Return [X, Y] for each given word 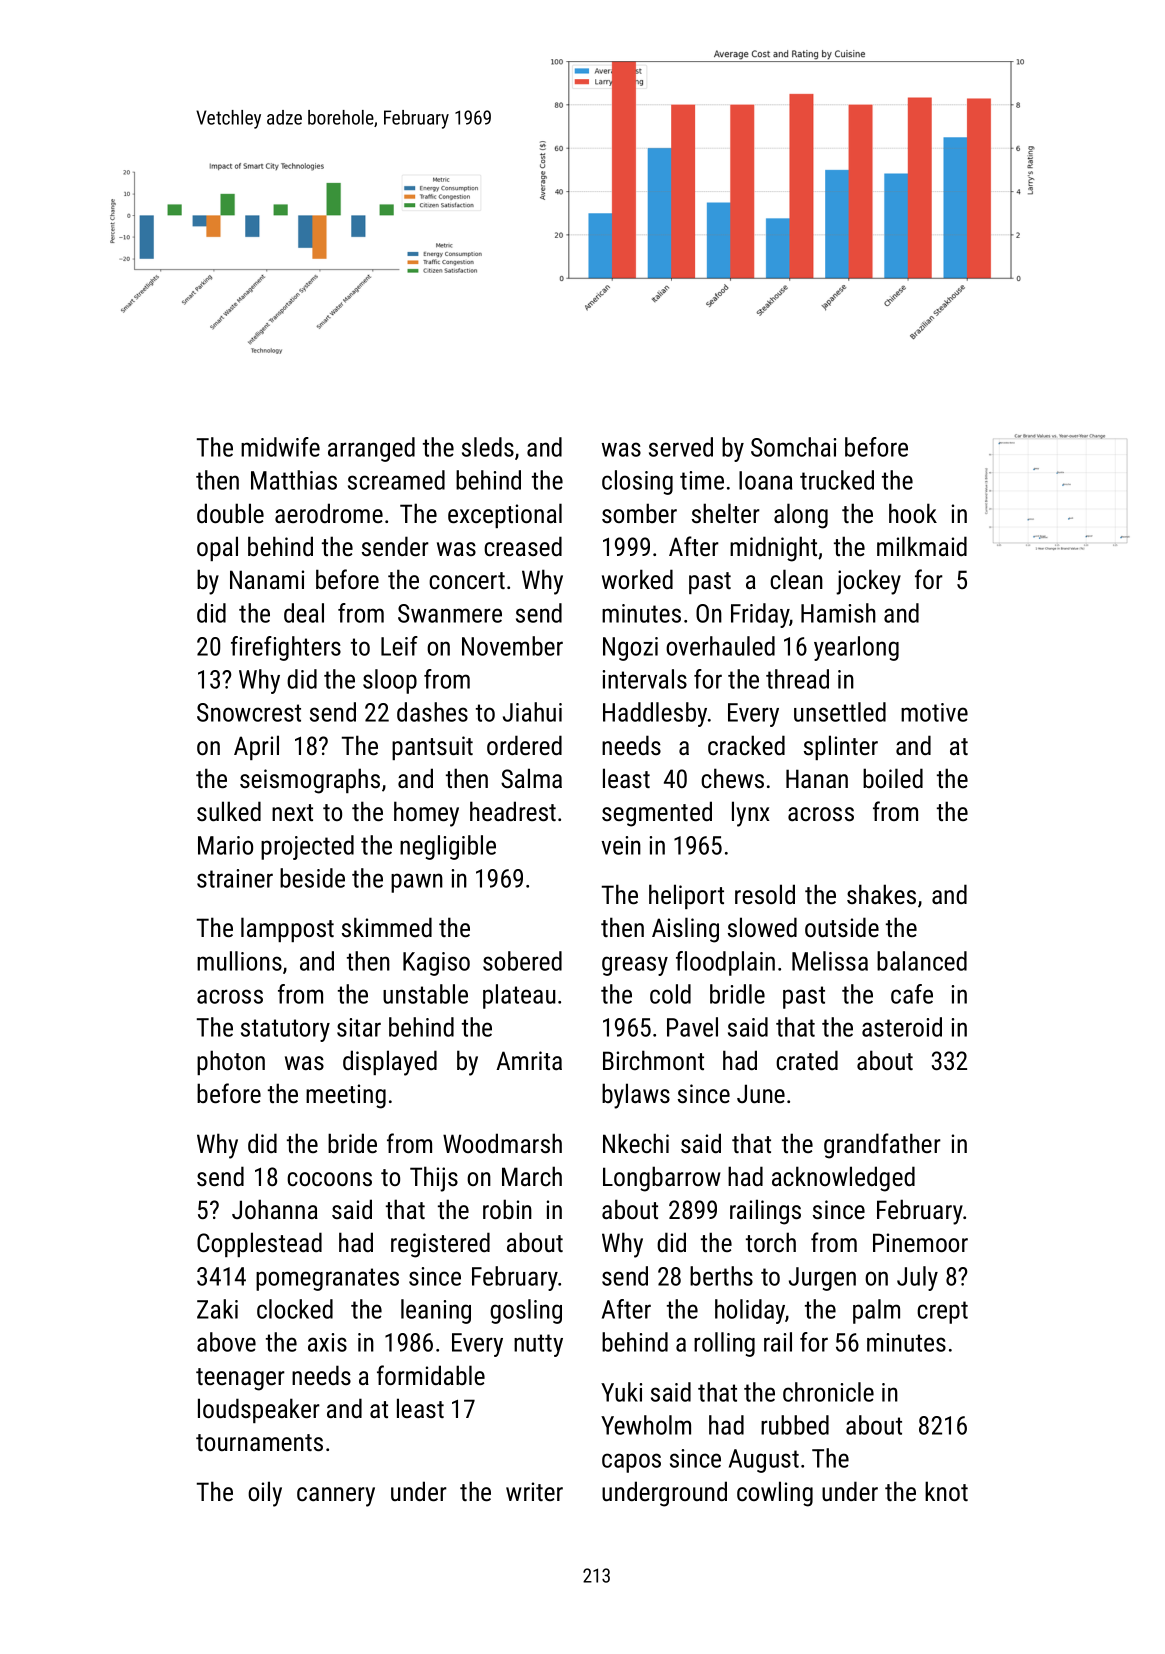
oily [265, 1494]
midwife [280, 447]
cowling [775, 1494]
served [681, 447]
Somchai [793, 447]
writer [534, 1491]
